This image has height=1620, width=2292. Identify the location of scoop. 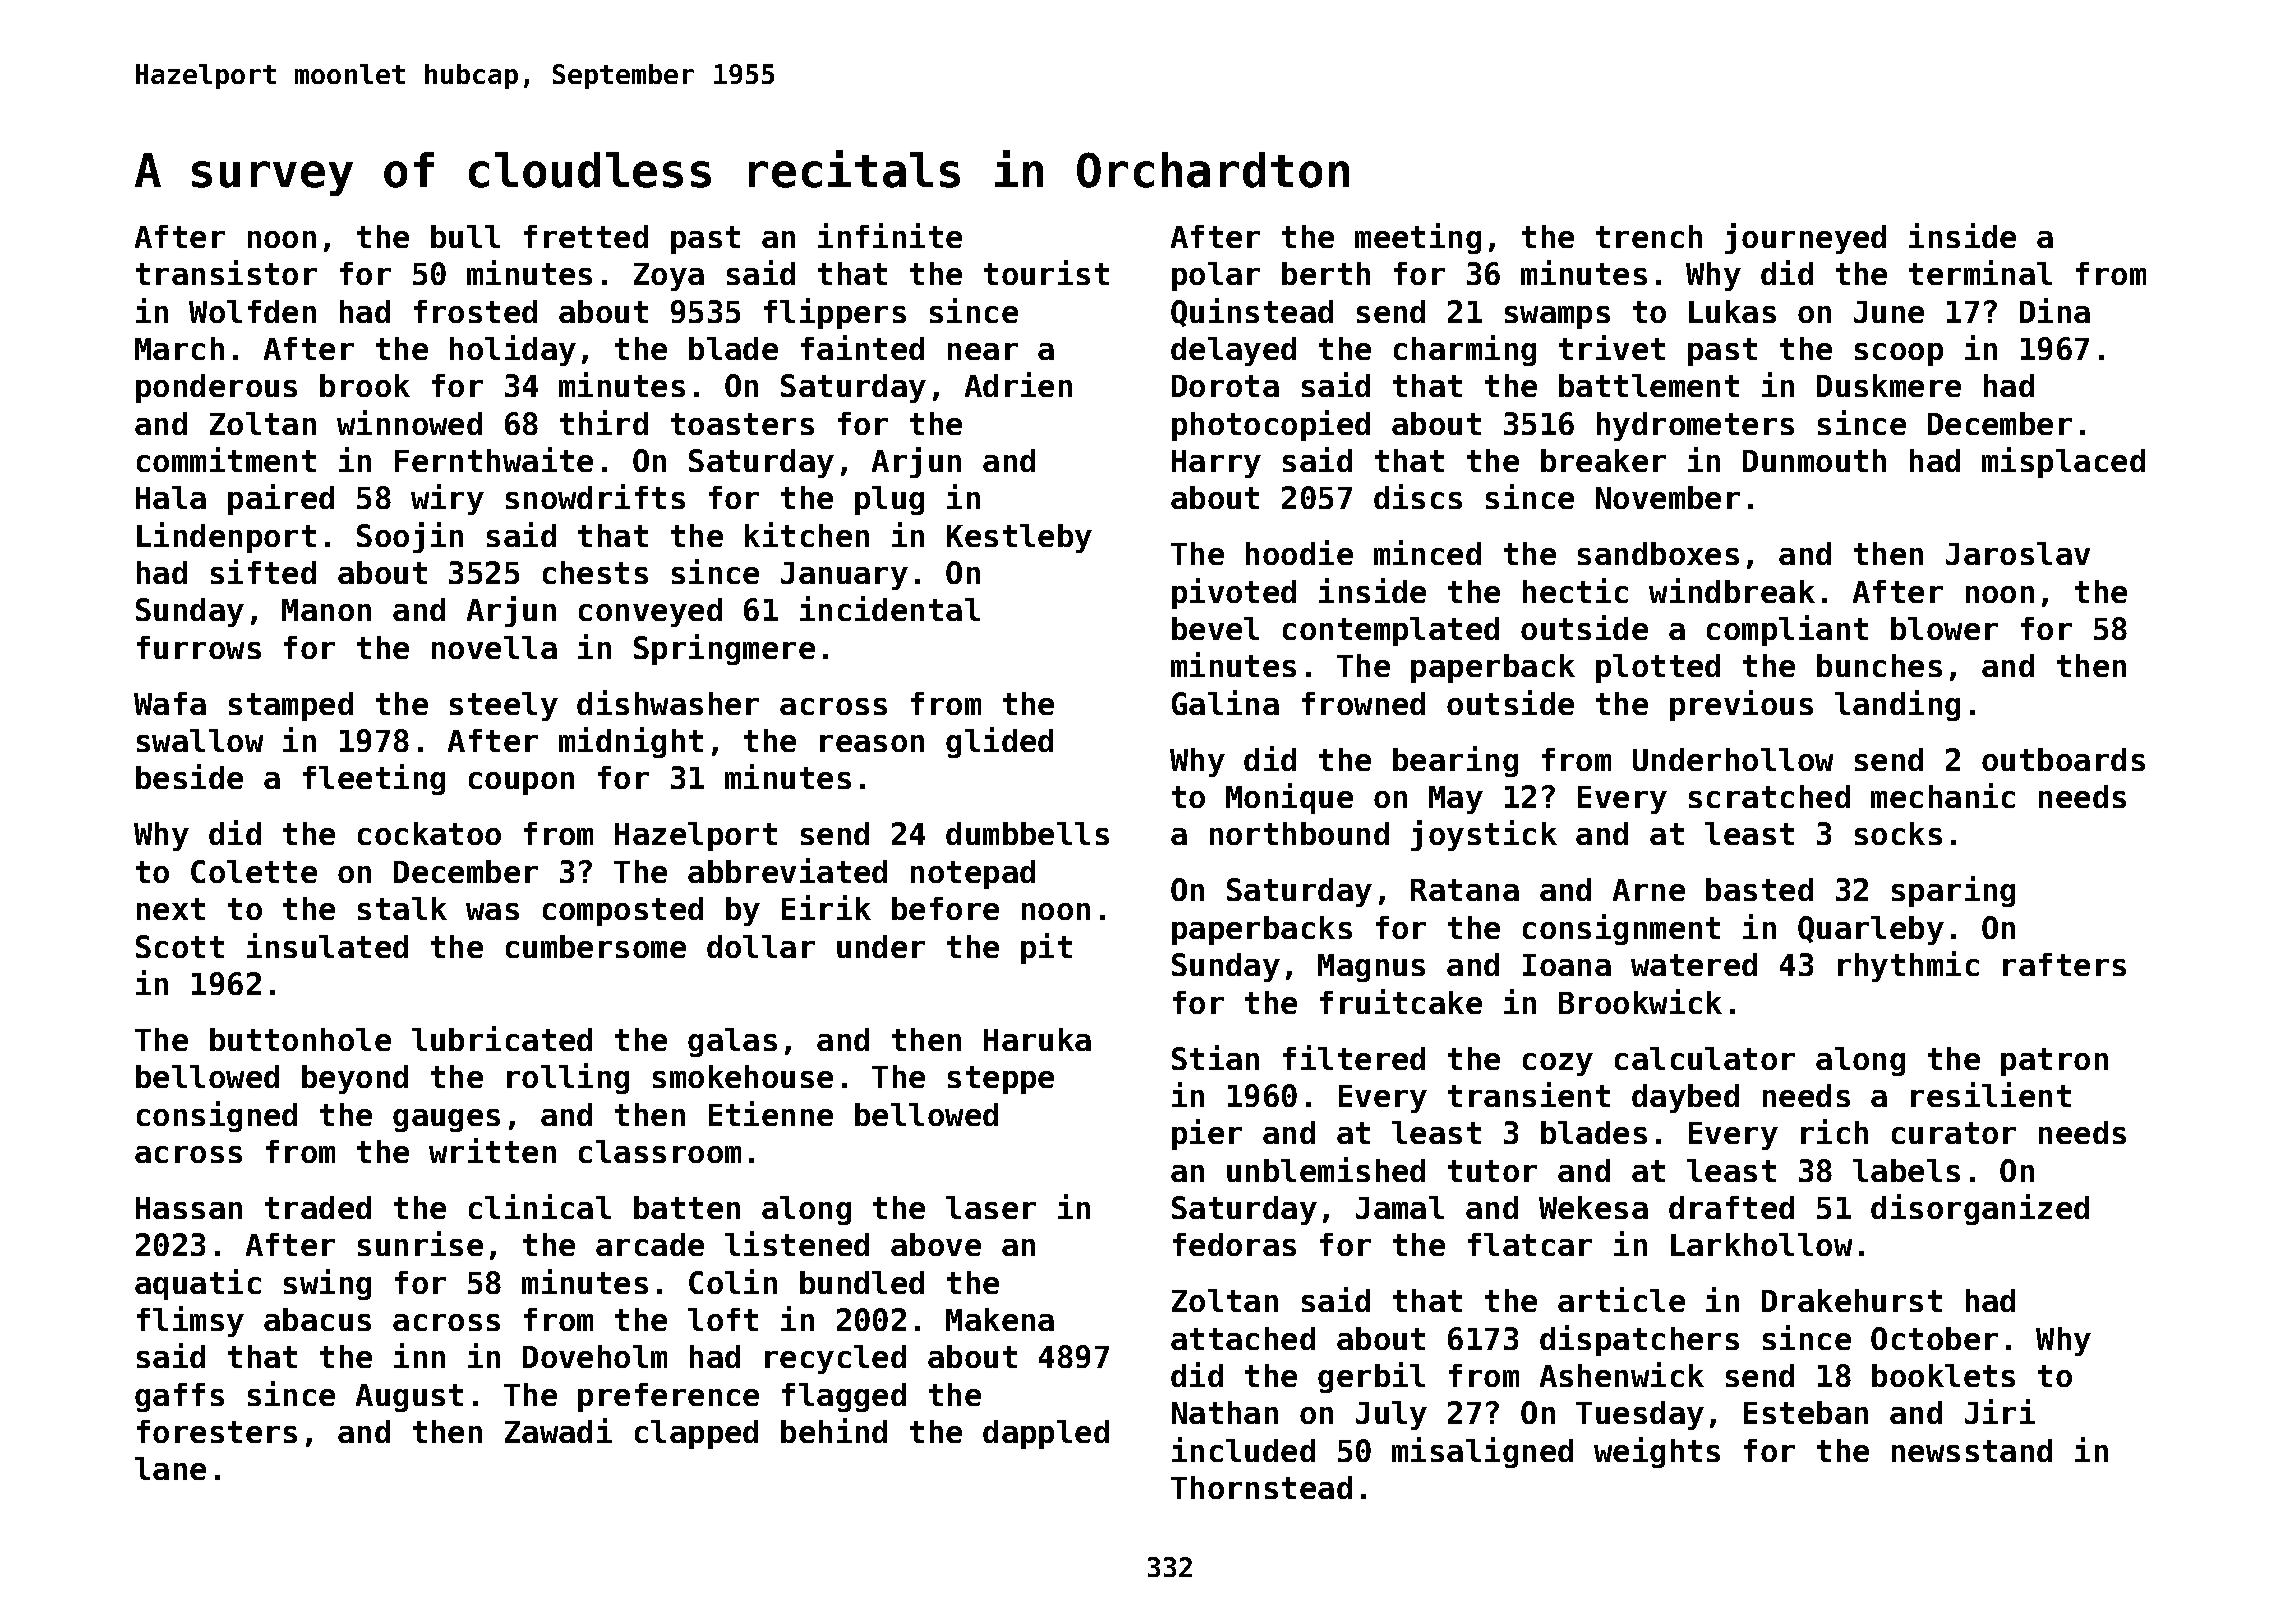
(1899, 354).
